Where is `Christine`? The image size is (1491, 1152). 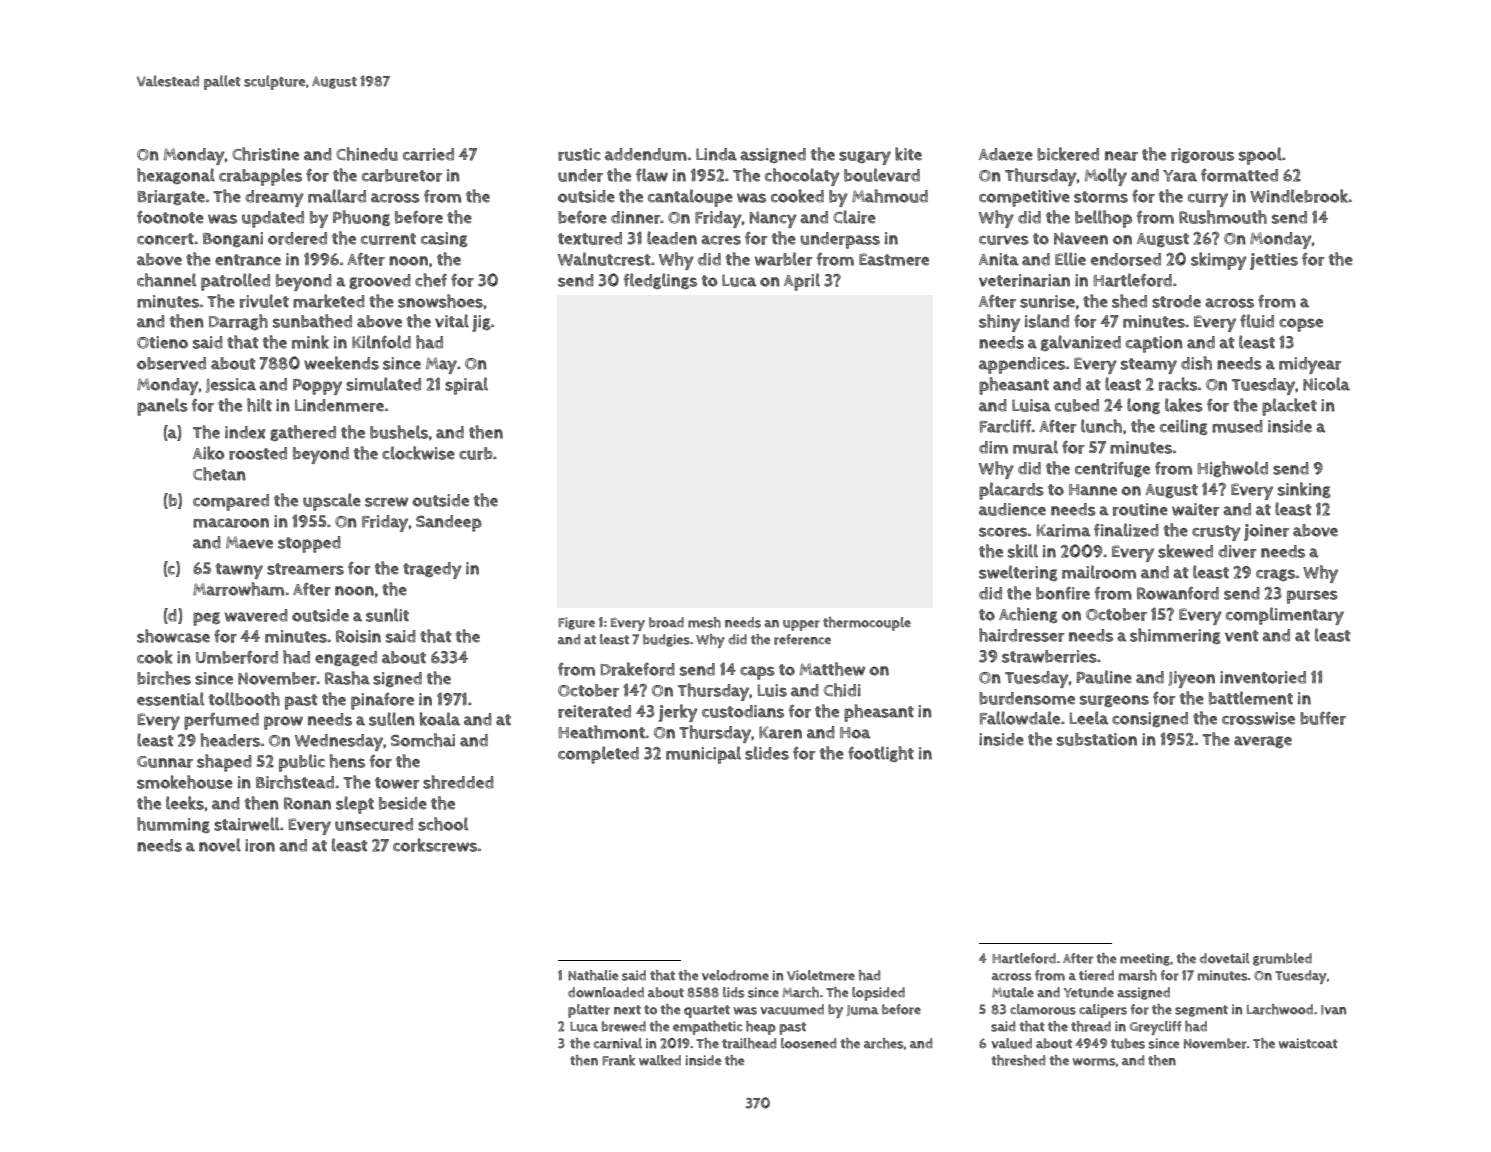 Christine is located at coordinates (265, 154).
